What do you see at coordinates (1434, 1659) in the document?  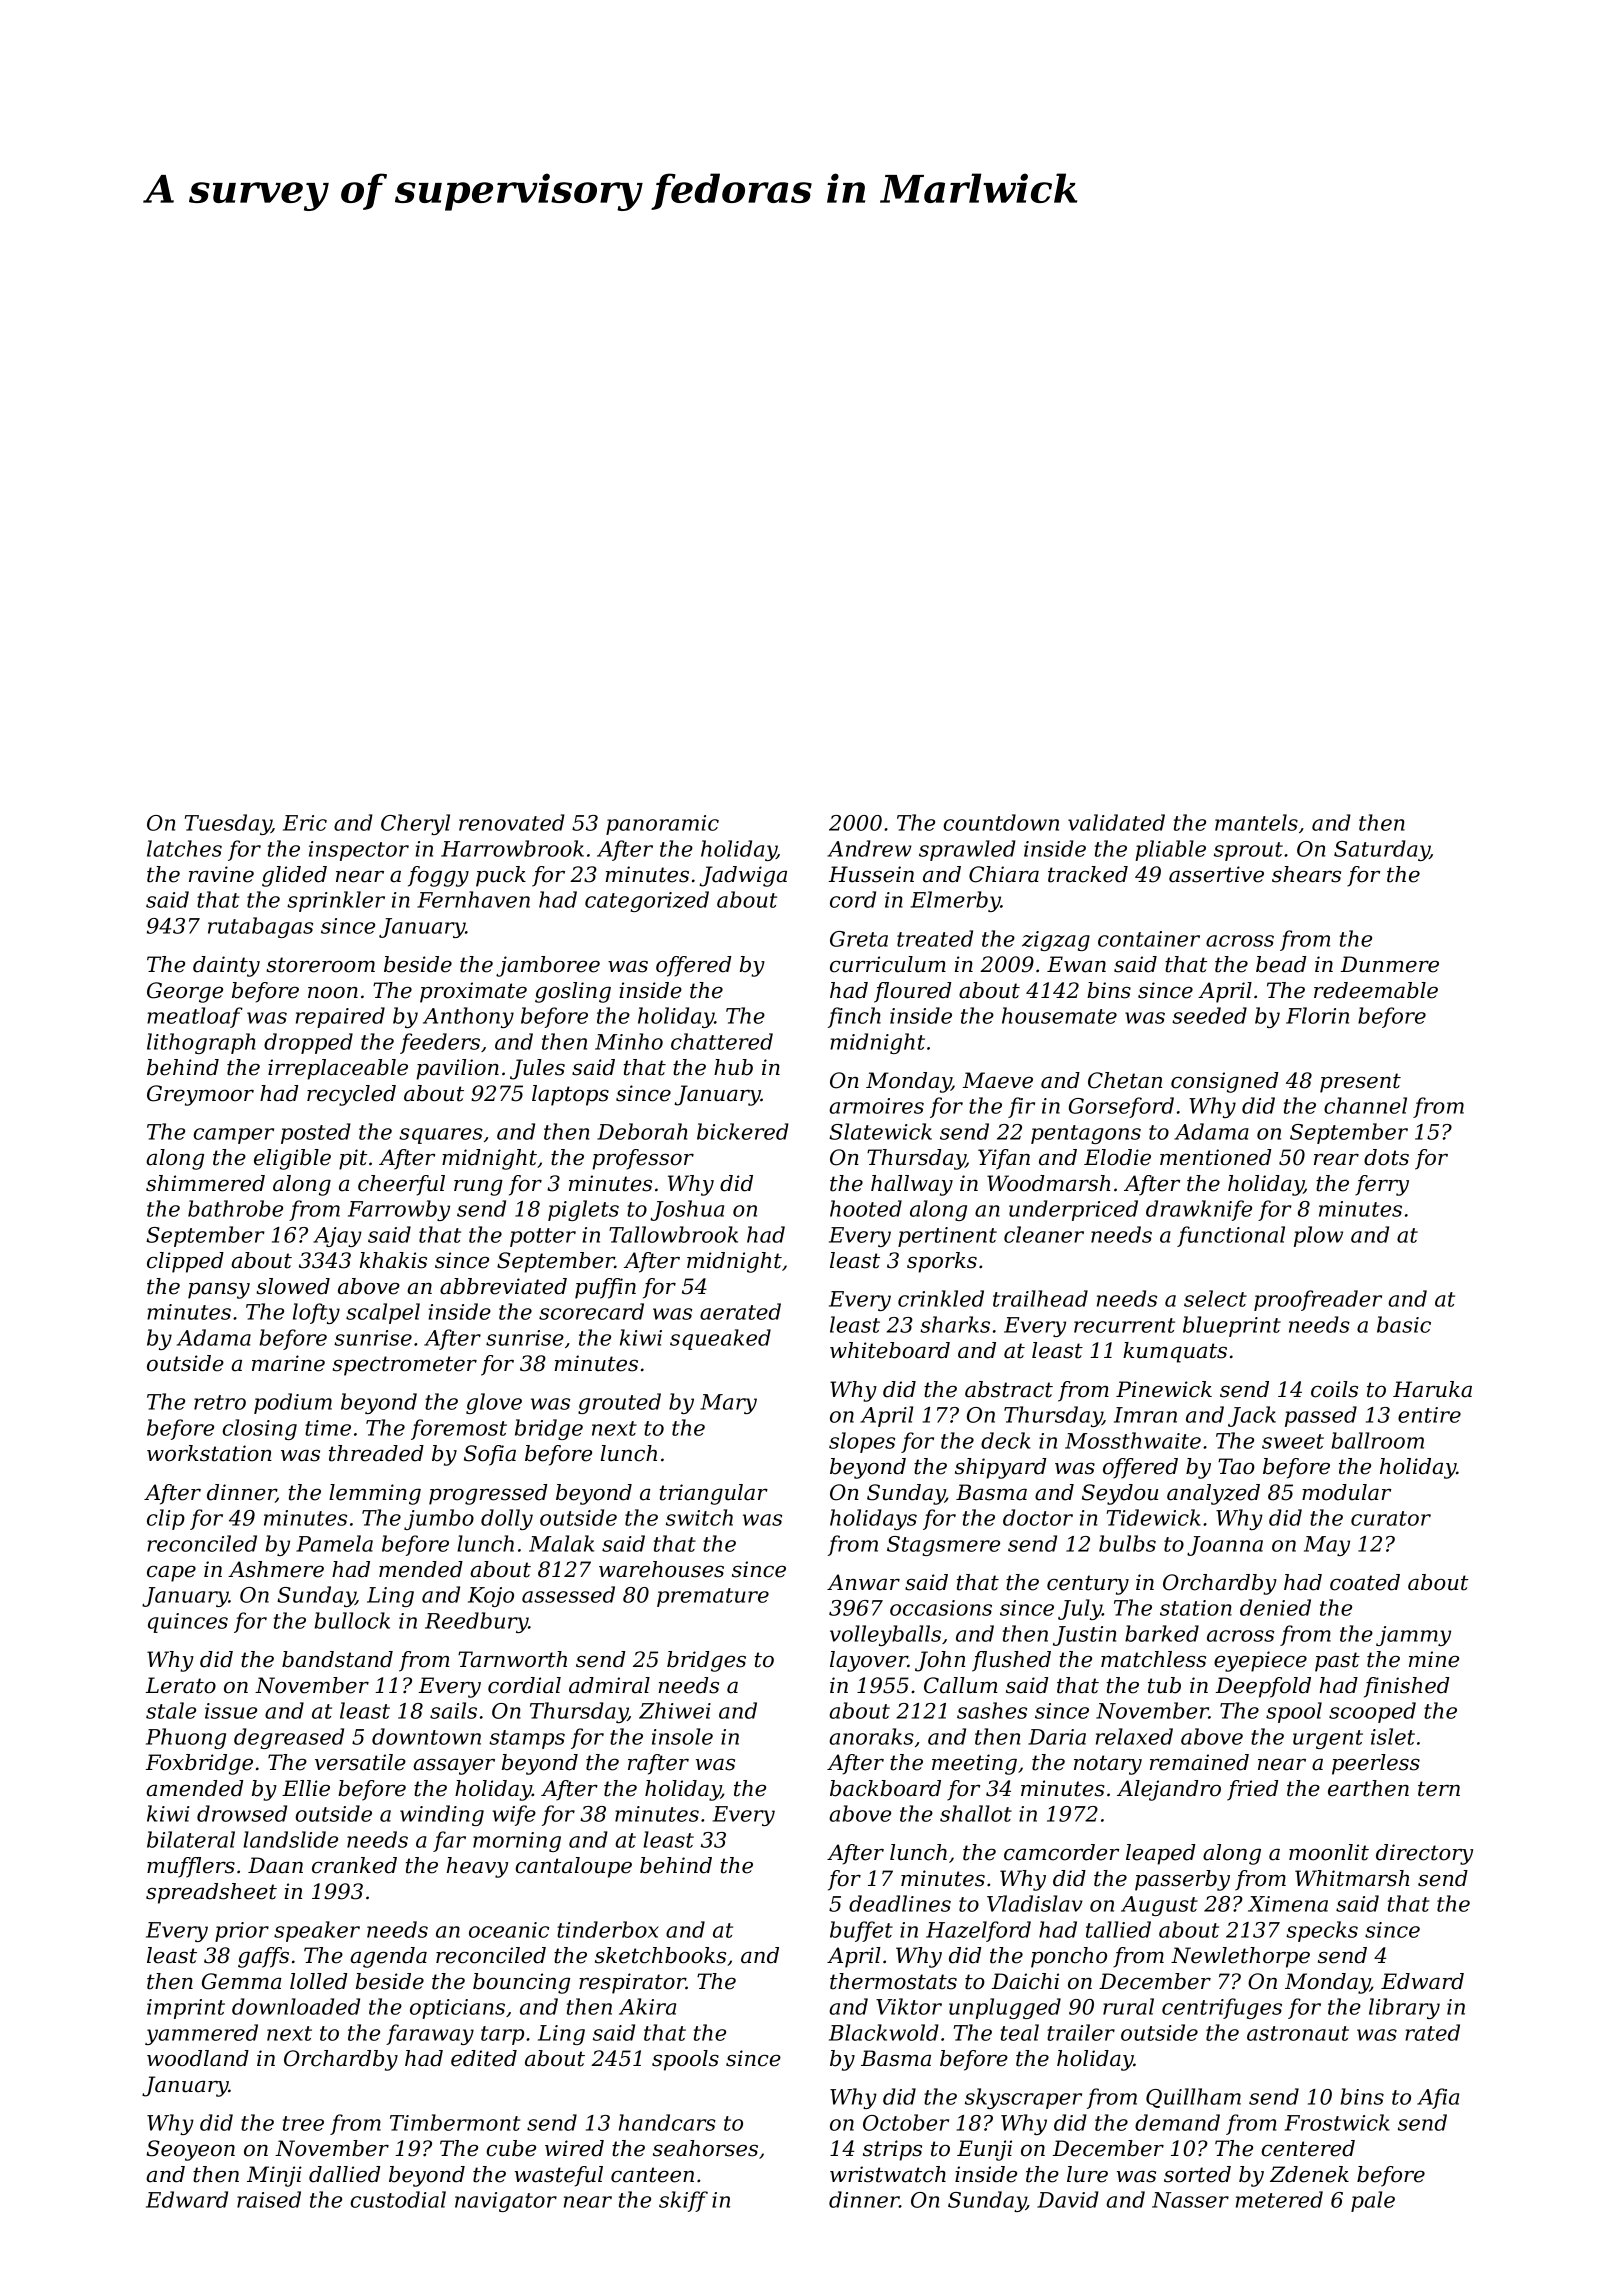 I see `mine` at bounding box center [1434, 1659].
